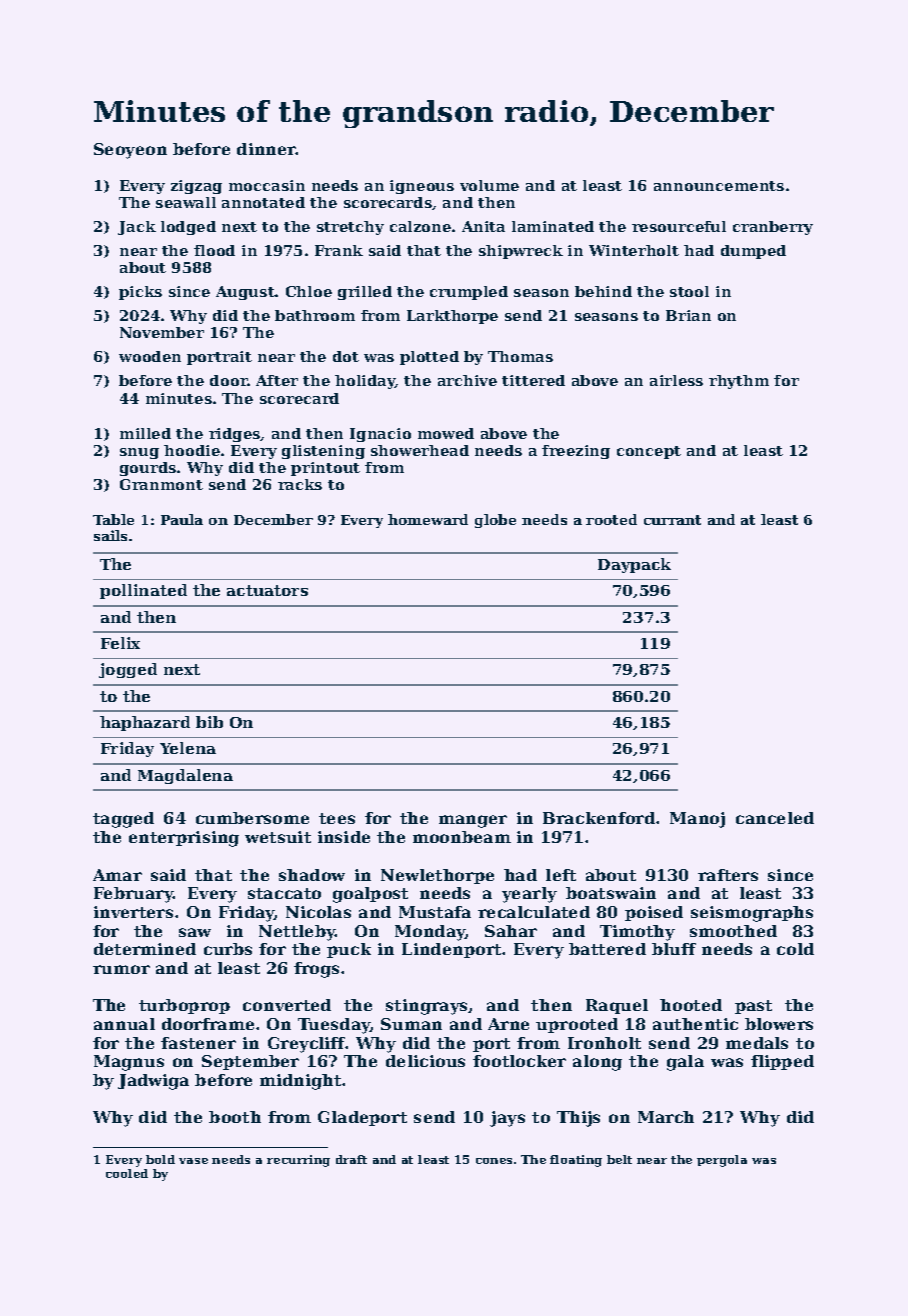  What do you see at coordinates (634, 565) in the screenshot?
I see `Daypack` at bounding box center [634, 565].
